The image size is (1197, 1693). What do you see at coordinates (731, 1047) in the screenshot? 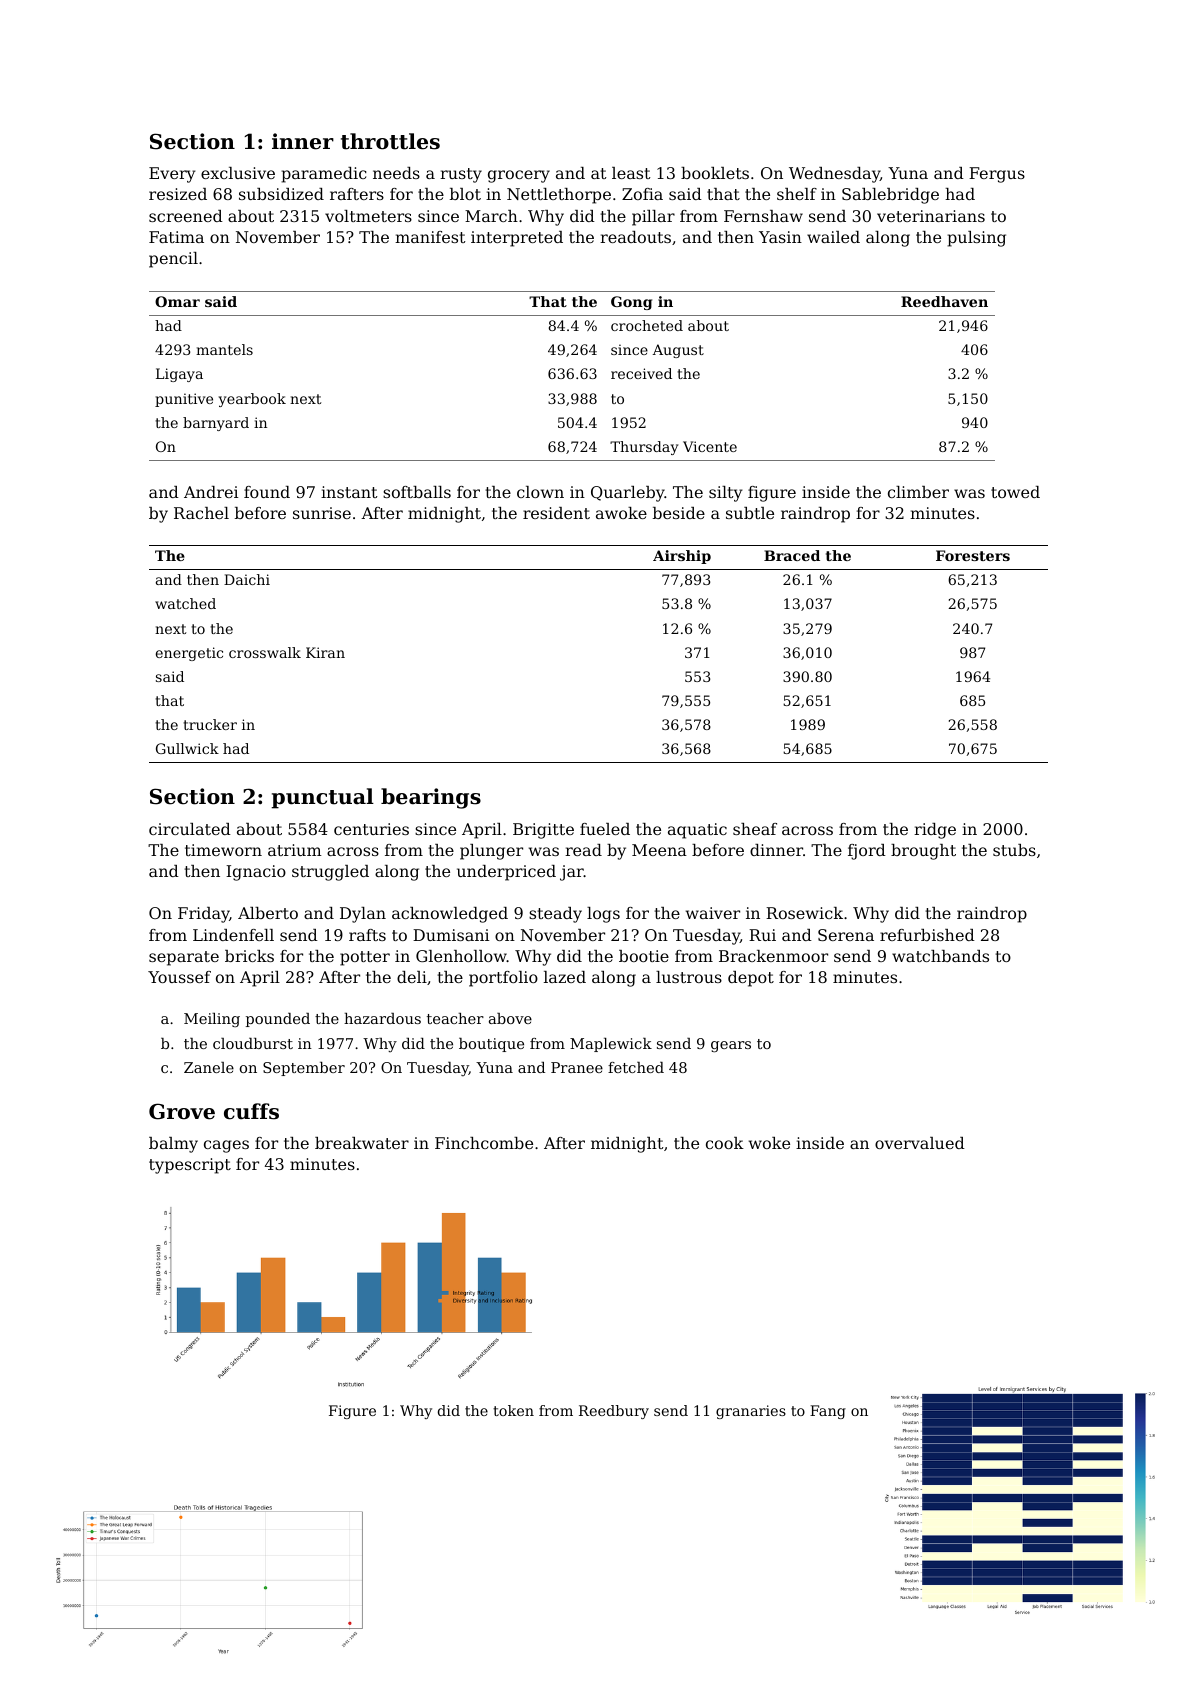
I see `gears` at bounding box center [731, 1047].
